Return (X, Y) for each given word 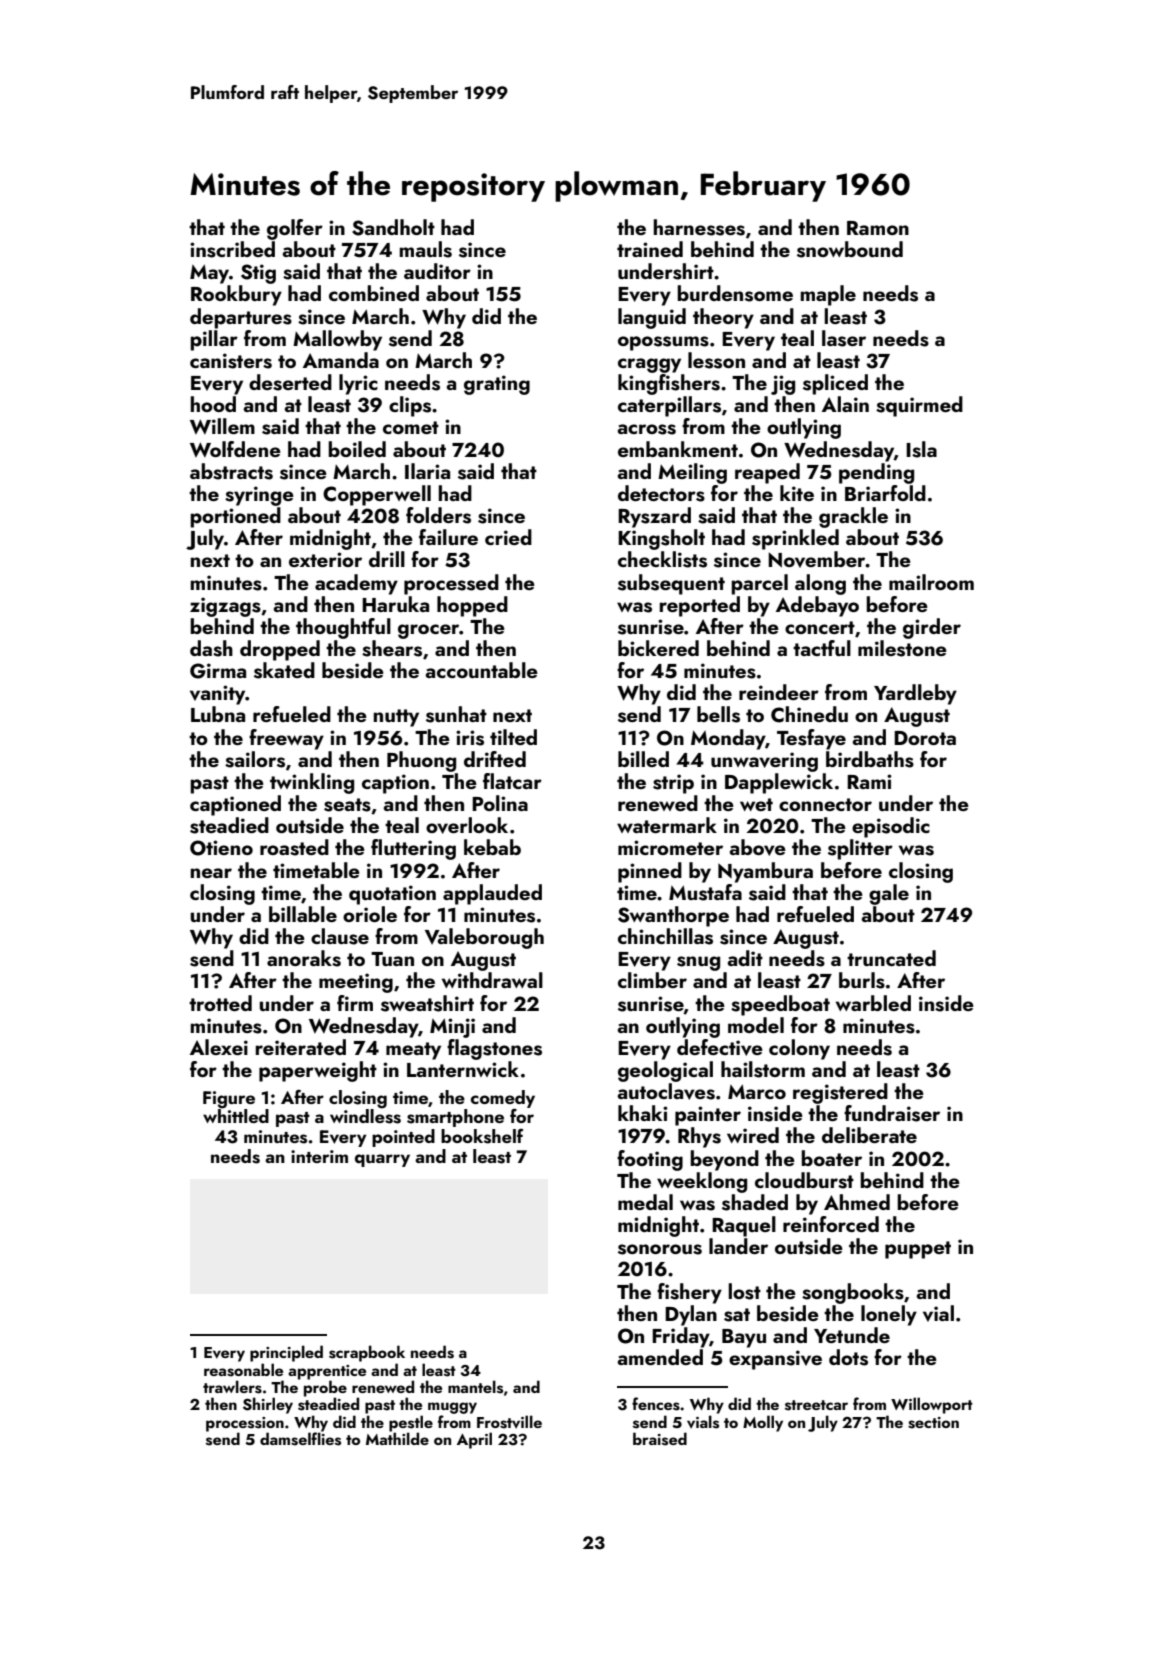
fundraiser (892, 1113)
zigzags (225, 607)
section (933, 1423)
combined (374, 293)
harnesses (699, 227)
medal (645, 1202)
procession (245, 1424)
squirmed (919, 406)
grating (497, 385)
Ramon (878, 228)
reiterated (301, 1047)
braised (660, 1439)
